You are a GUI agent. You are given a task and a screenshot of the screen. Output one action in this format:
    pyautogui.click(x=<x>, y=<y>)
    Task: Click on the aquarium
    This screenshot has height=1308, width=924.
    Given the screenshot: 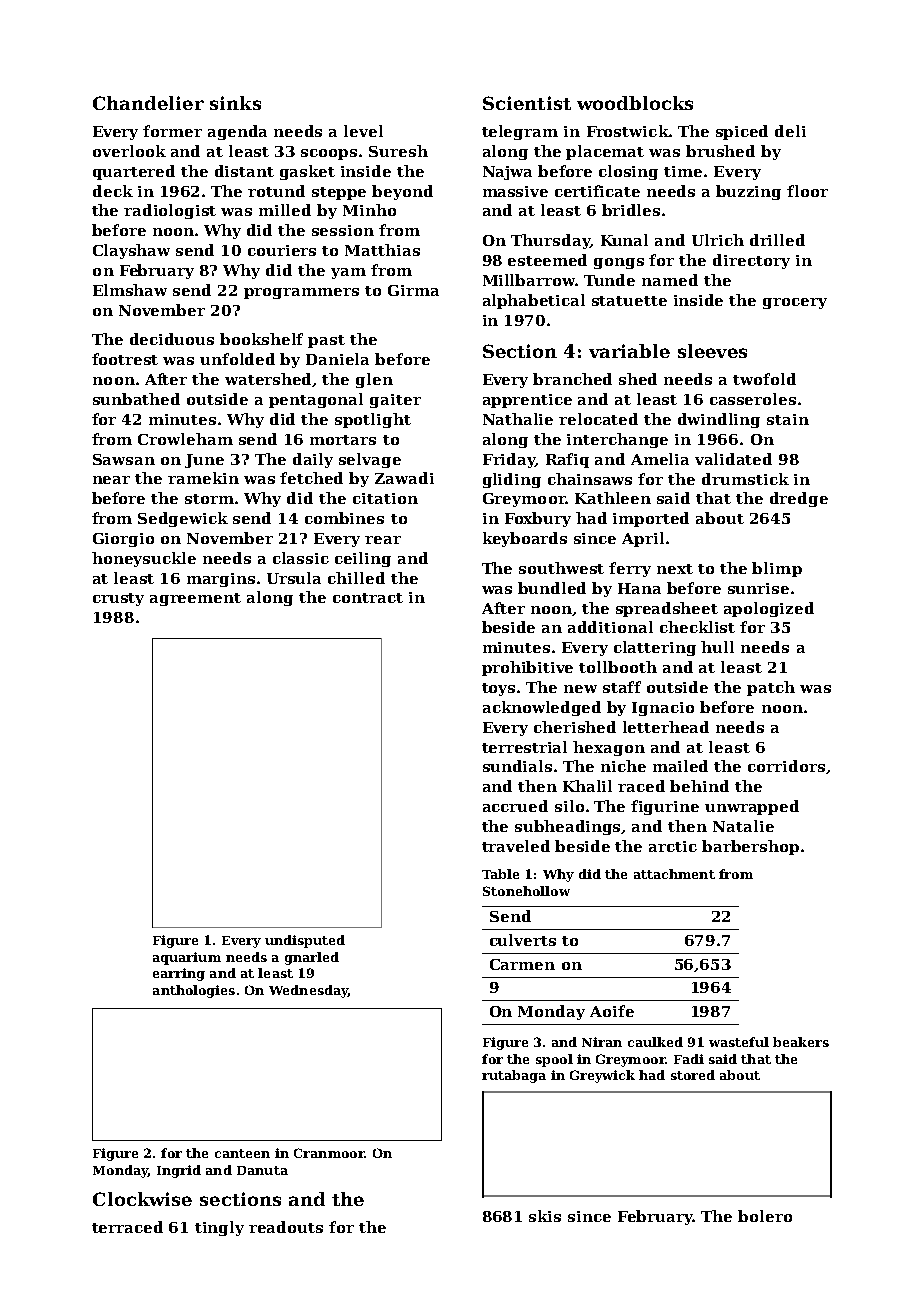 What is the action you would take?
    pyautogui.click(x=187, y=958)
